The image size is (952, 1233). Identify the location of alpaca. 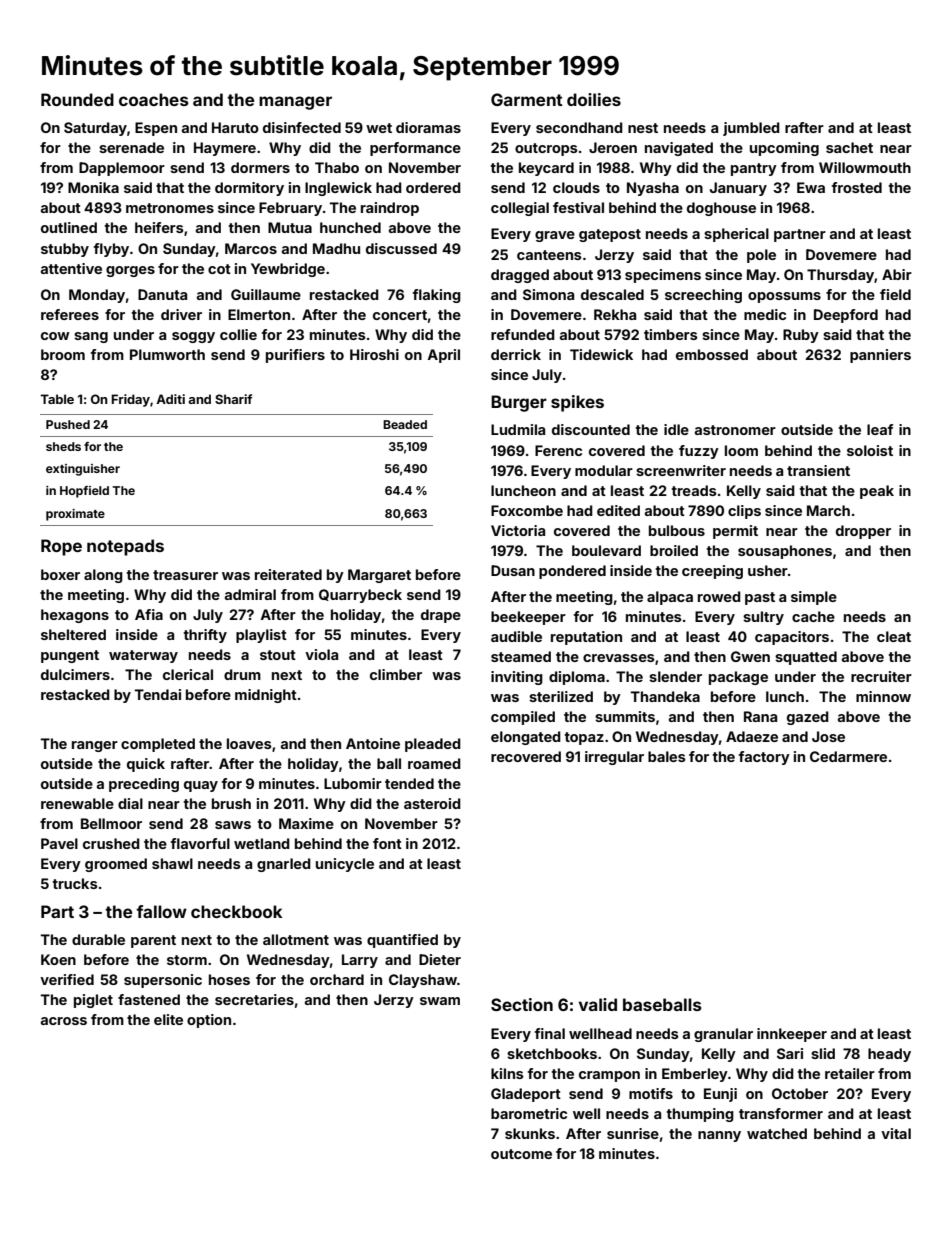
(670, 598).
